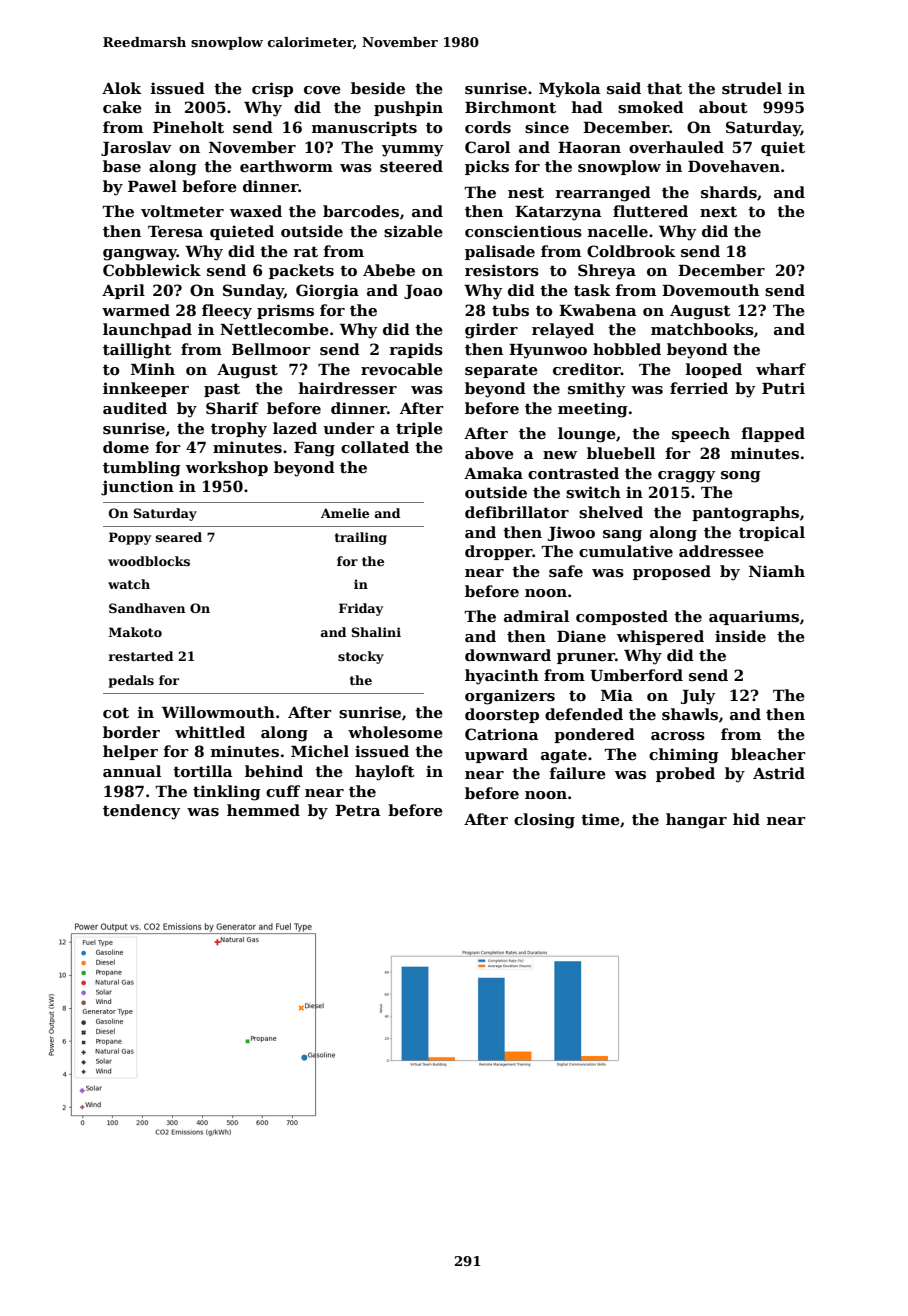 The image size is (908, 1316). What do you see at coordinates (140, 255) in the screenshot?
I see `gangway` at bounding box center [140, 255].
